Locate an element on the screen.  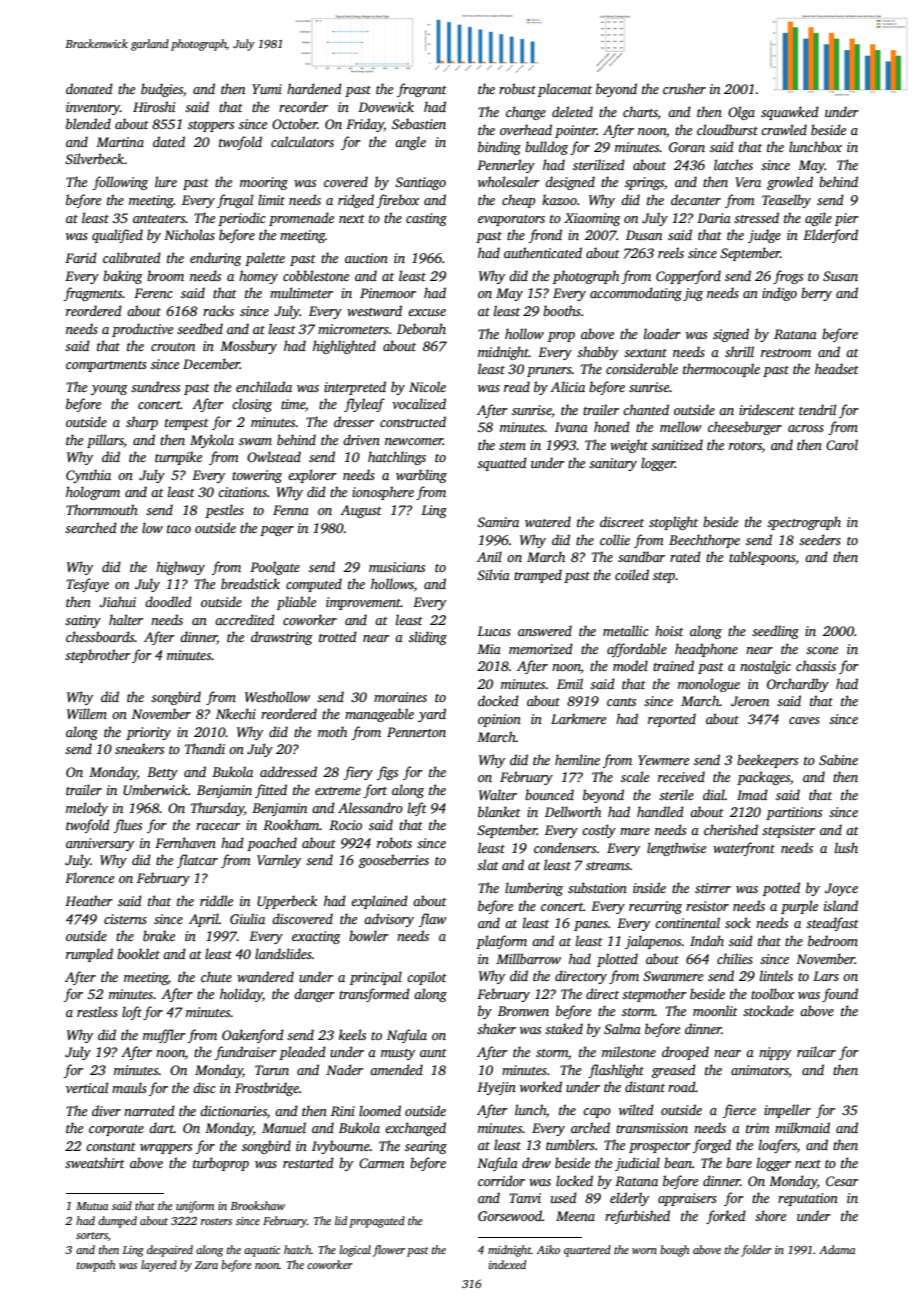
tramped is located at coordinates (538, 576).
